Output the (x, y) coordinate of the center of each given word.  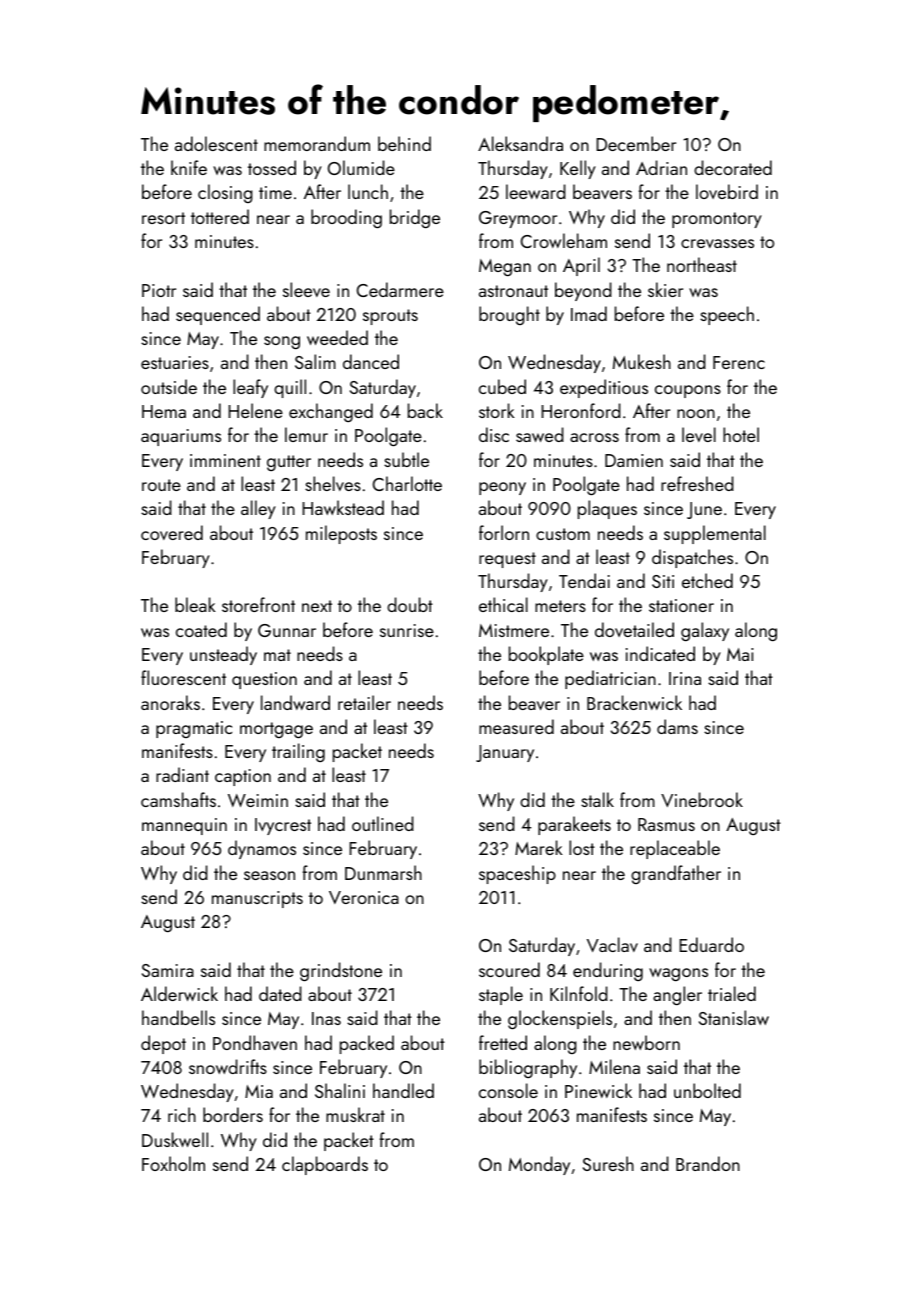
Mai (740, 654)
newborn (646, 1042)
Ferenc (739, 362)
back (425, 410)
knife (189, 167)
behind (404, 143)
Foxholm (173, 1163)
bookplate (546, 655)
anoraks (170, 702)
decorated (733, 167)
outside (169, 386)
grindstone (341, 971)
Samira (168, 970)
